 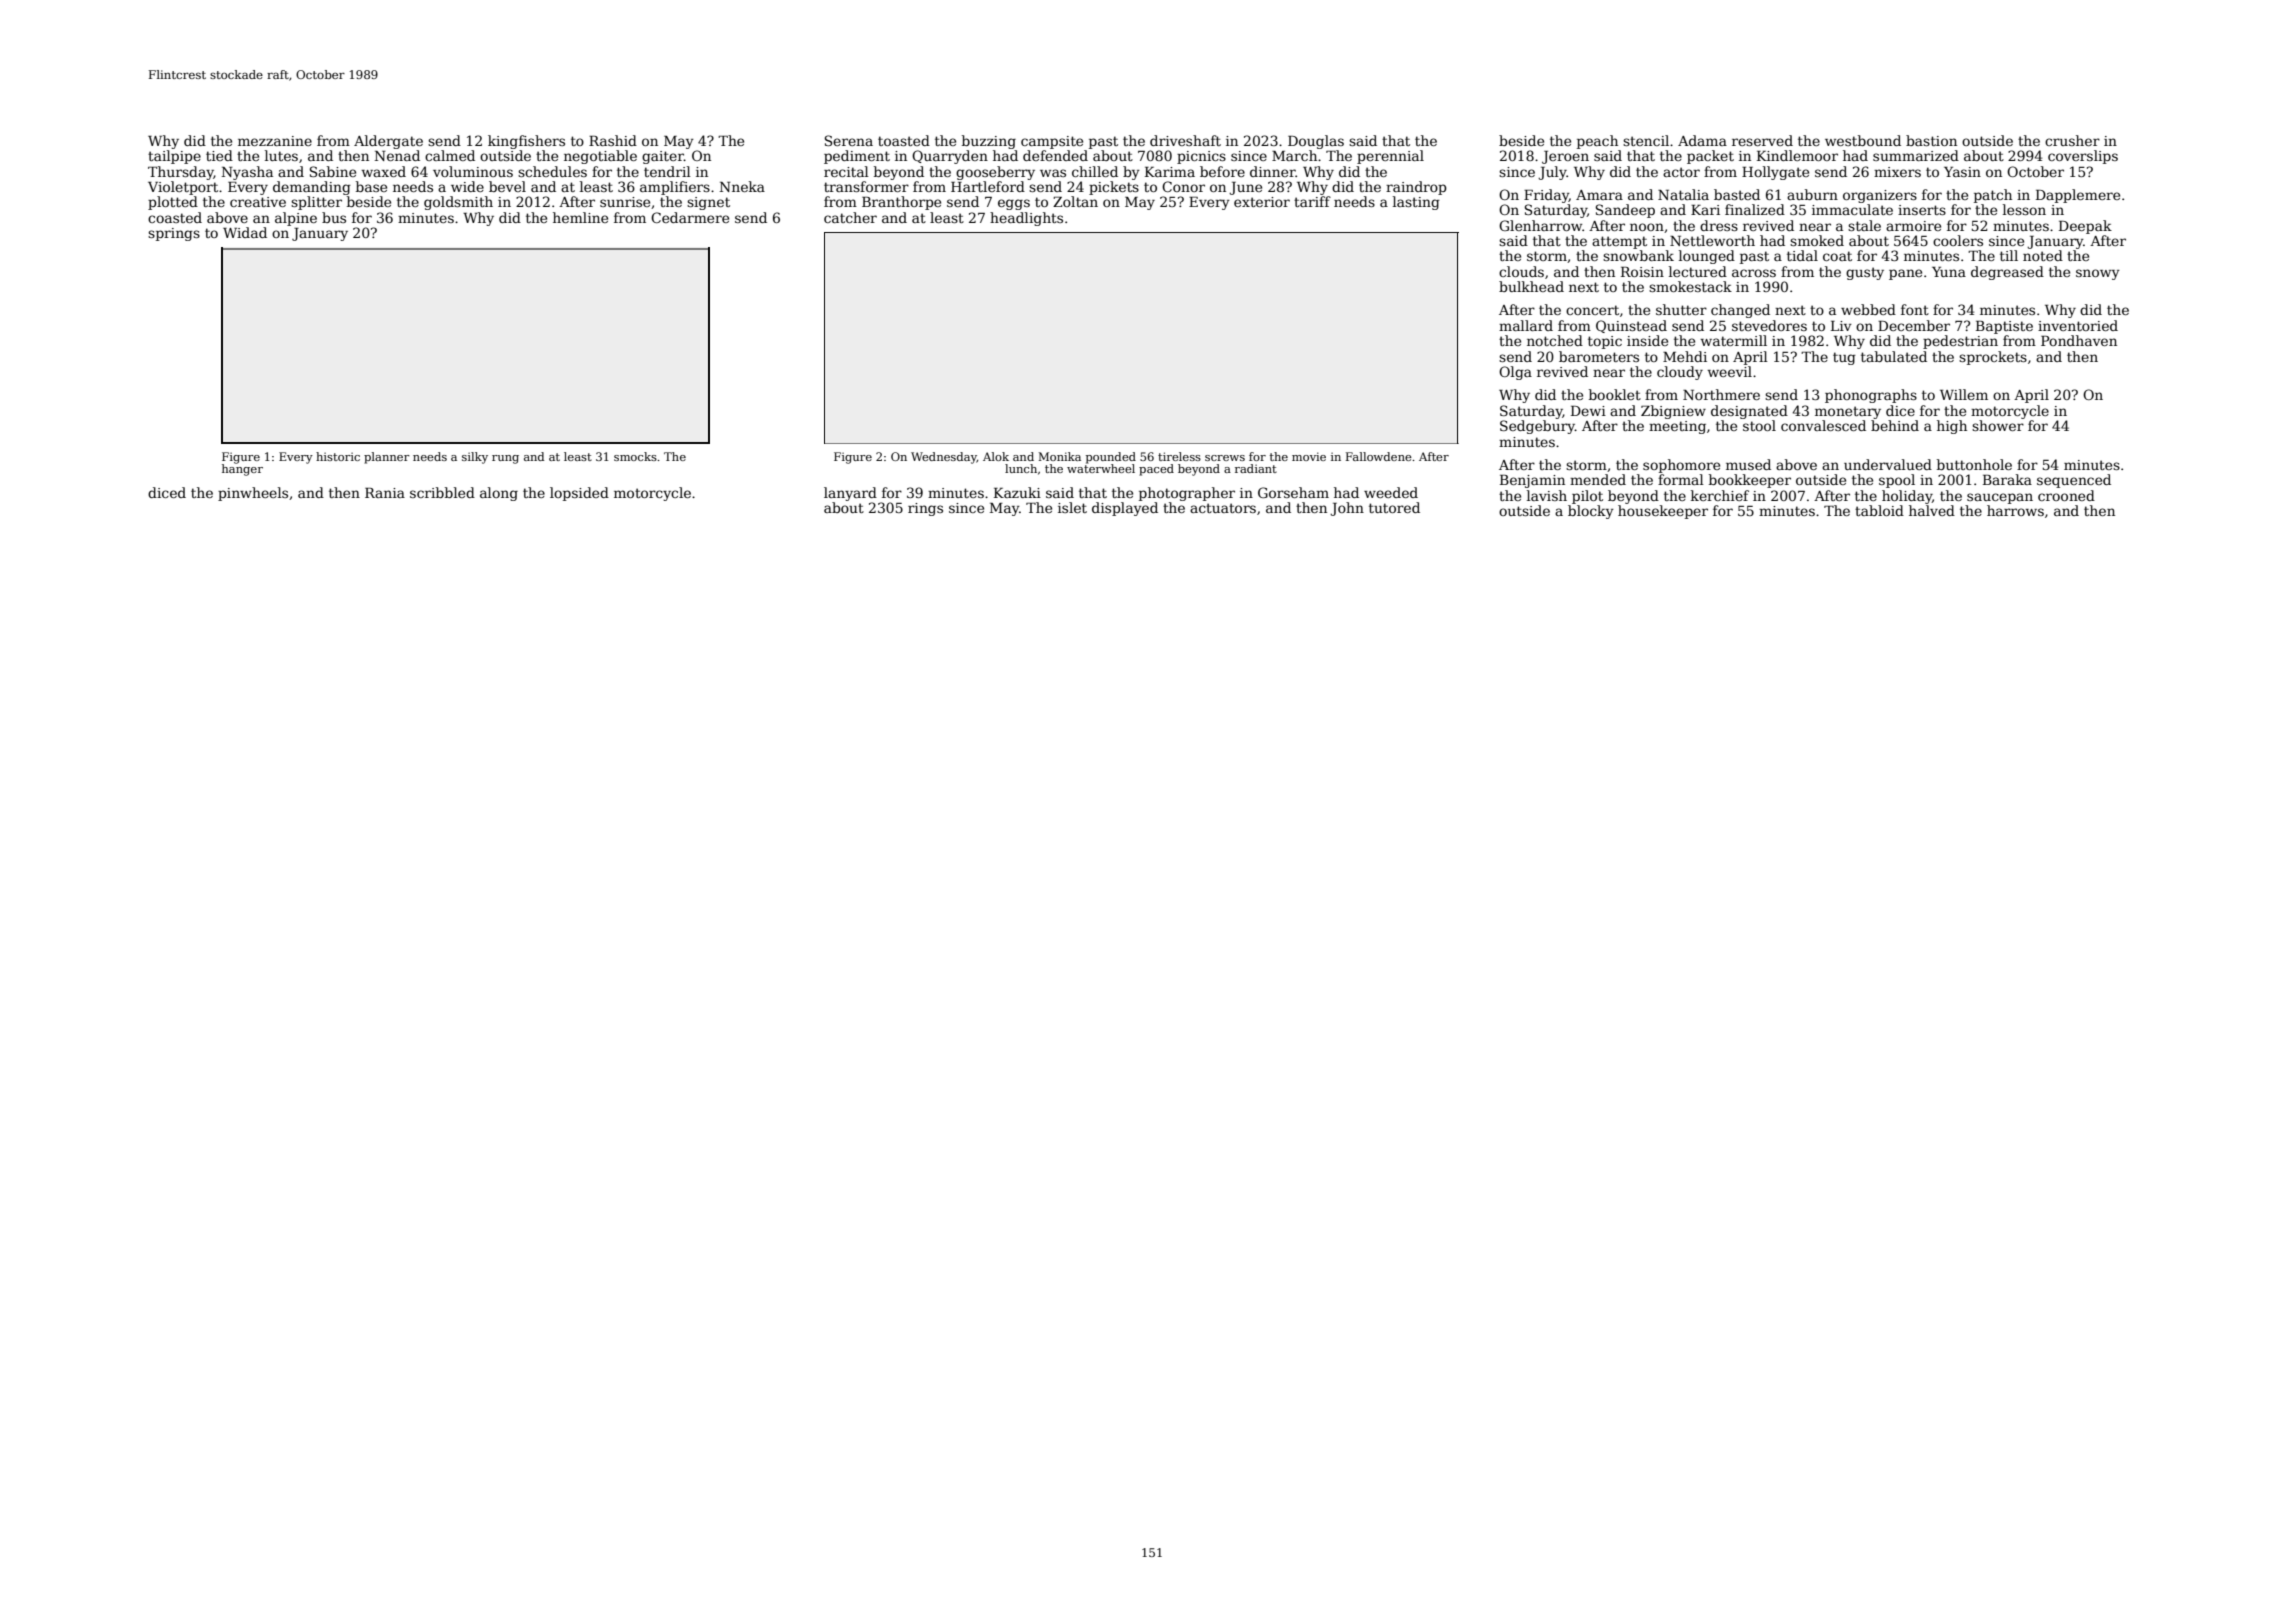 What do you see at coordinates (1895, 425) in the screenshot?
I see `behind` at bounding box center [1895, 425].
